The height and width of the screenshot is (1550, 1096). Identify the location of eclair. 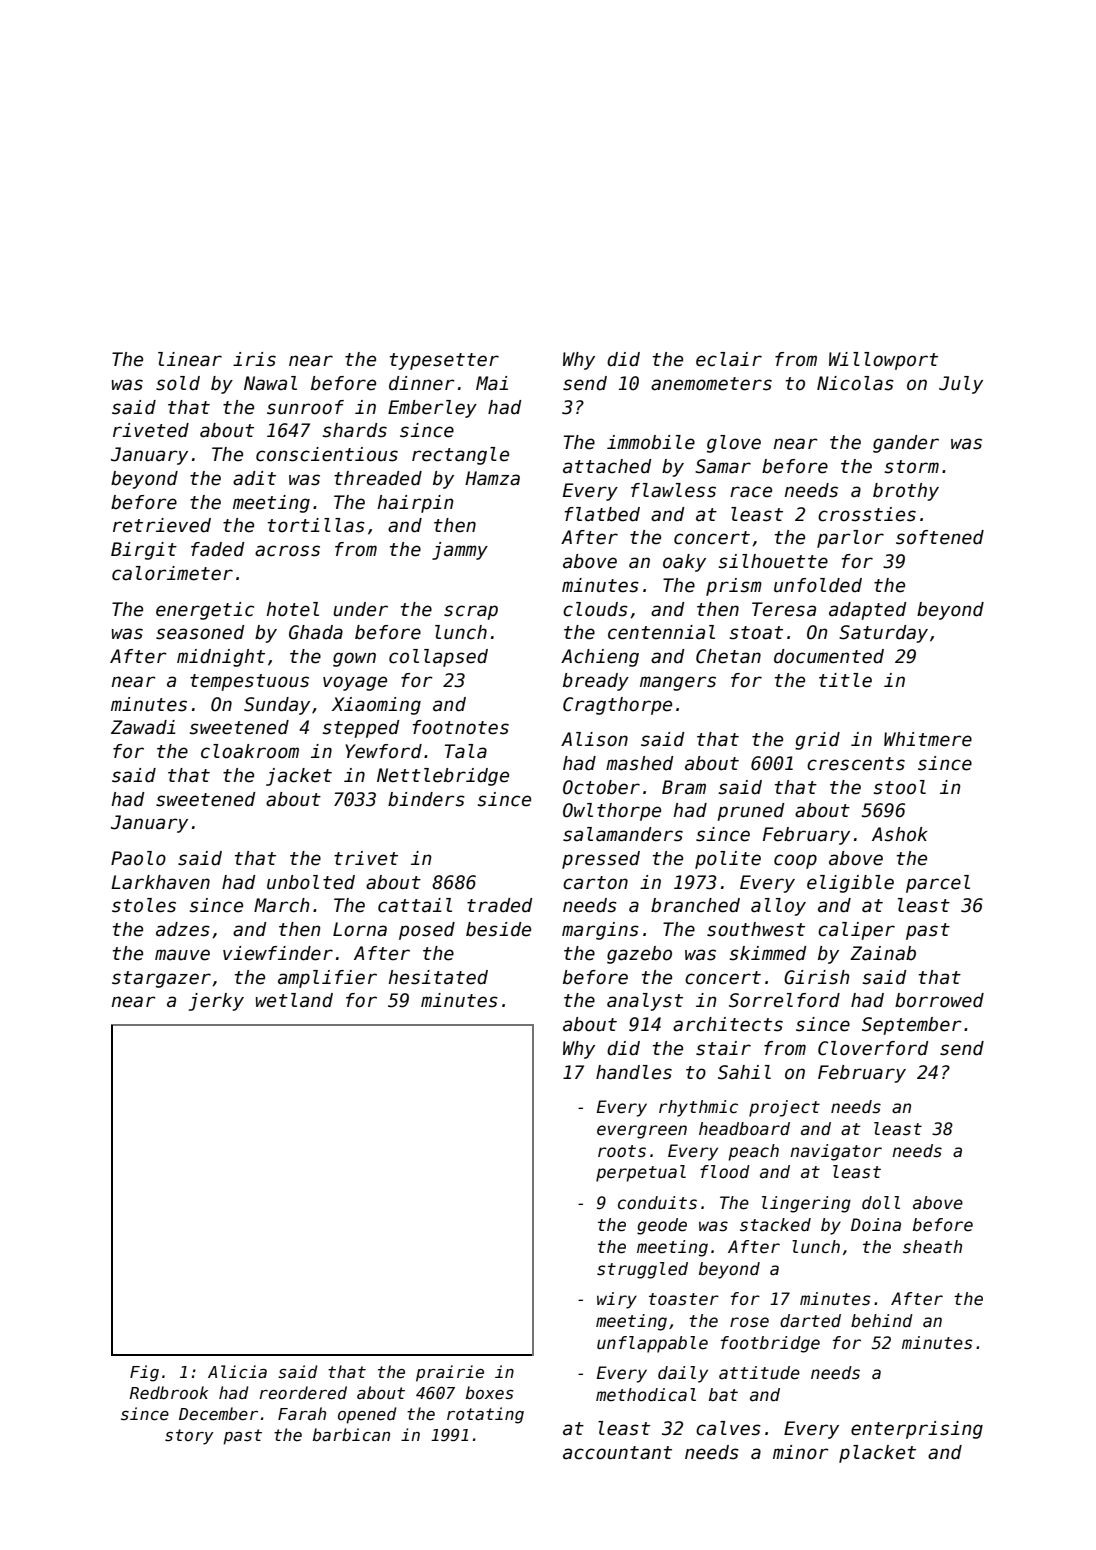
(729, 359).
